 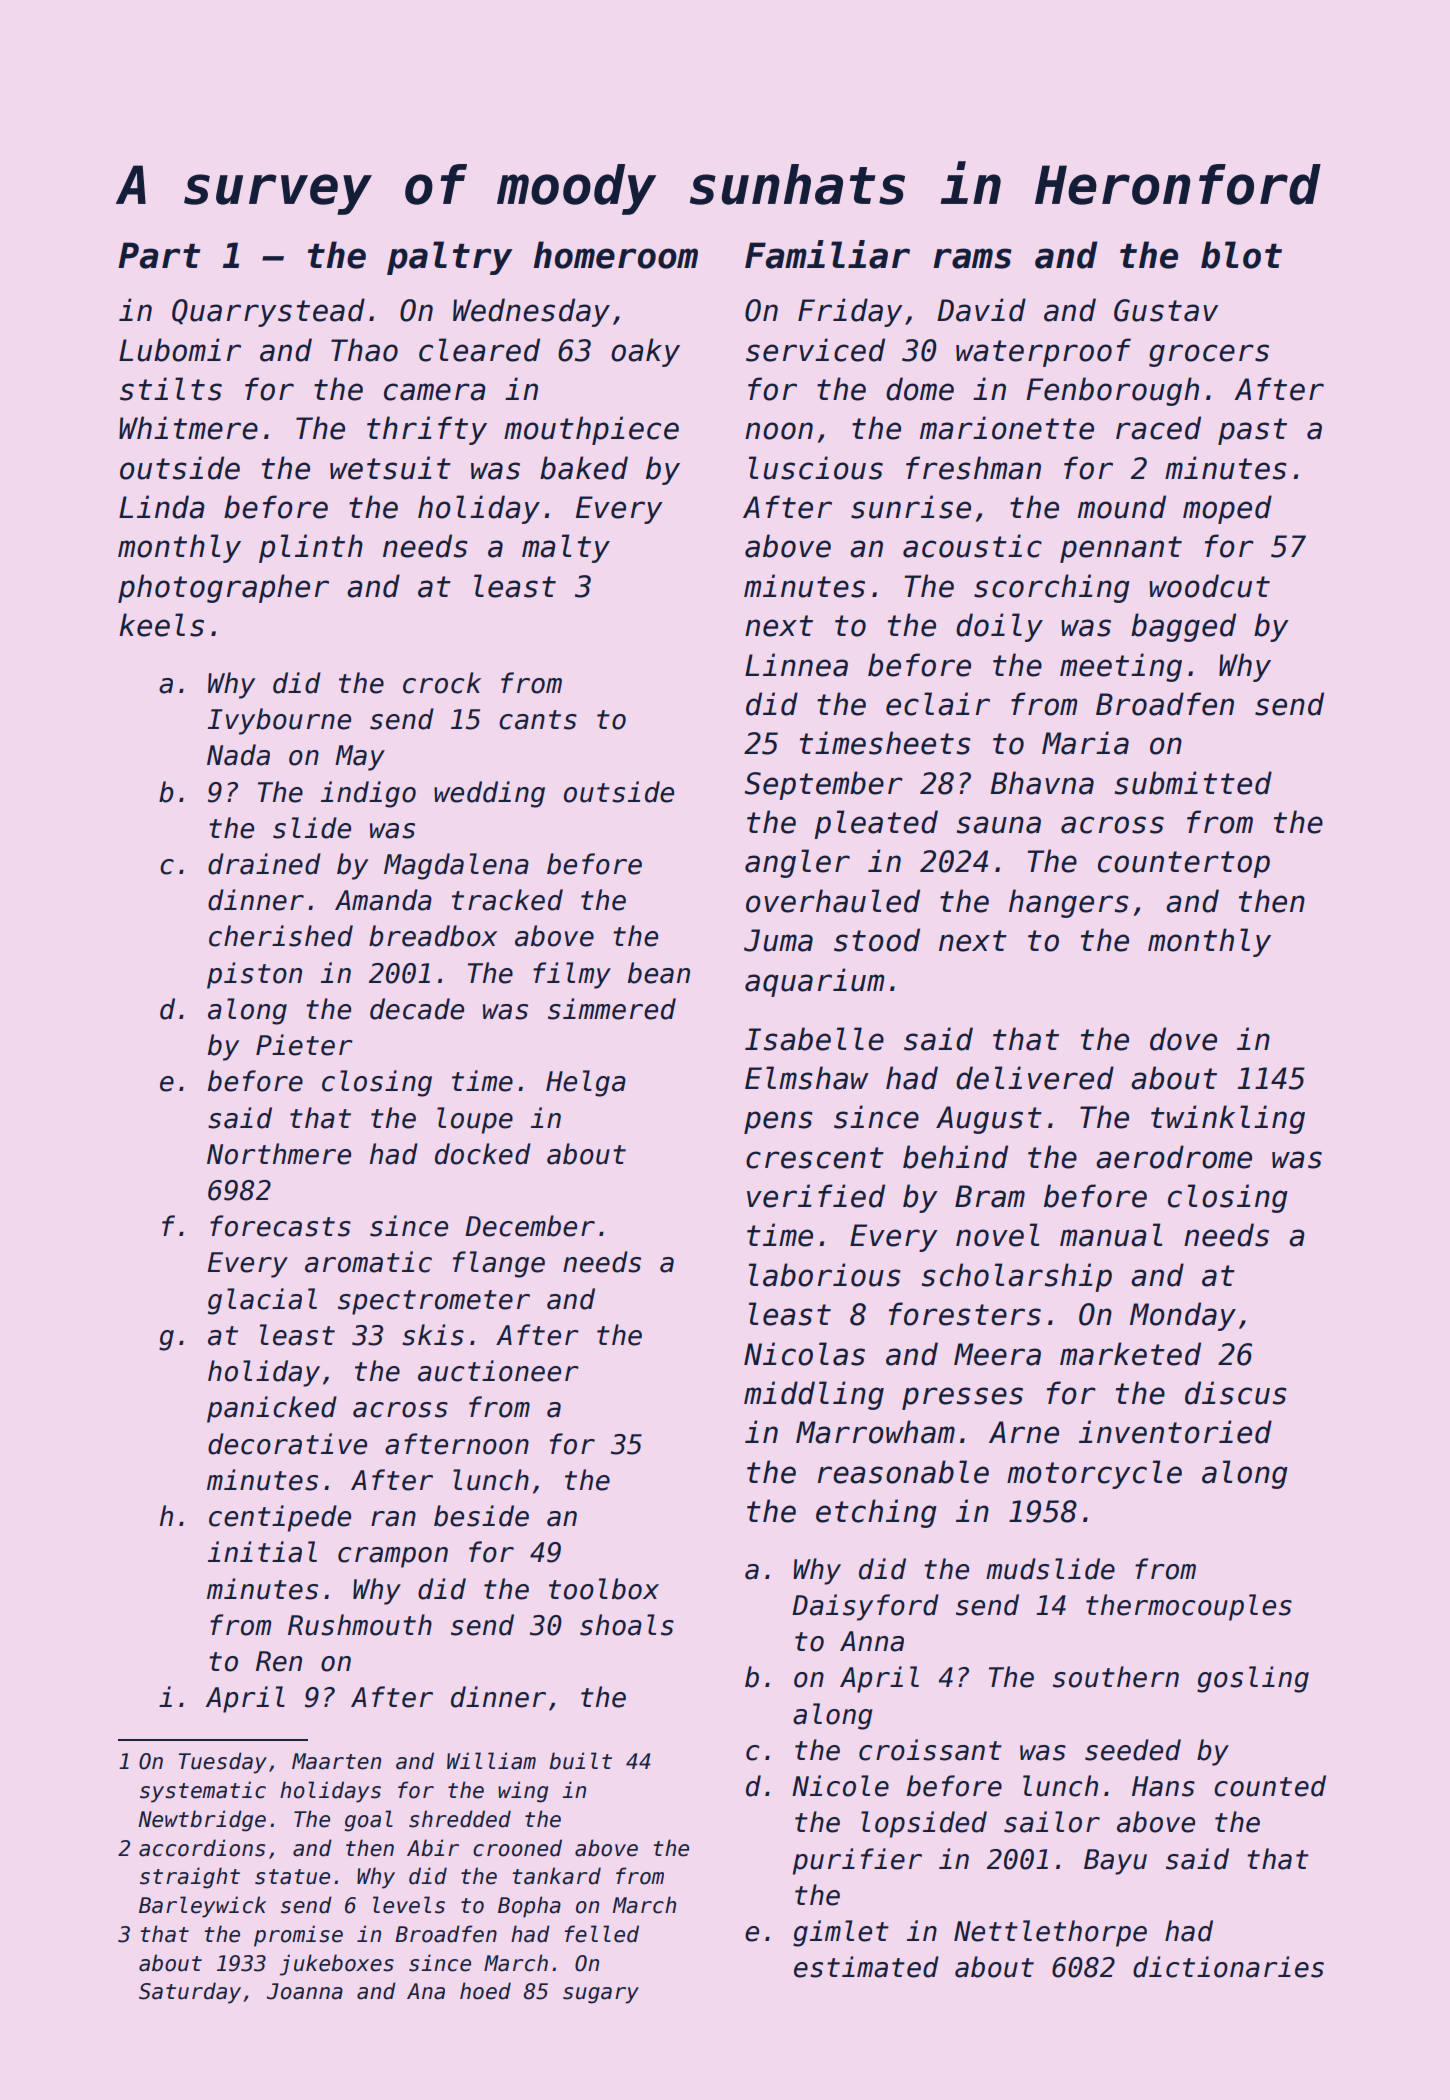 I want to click on marketed, so click(x=1130, y=1354).
